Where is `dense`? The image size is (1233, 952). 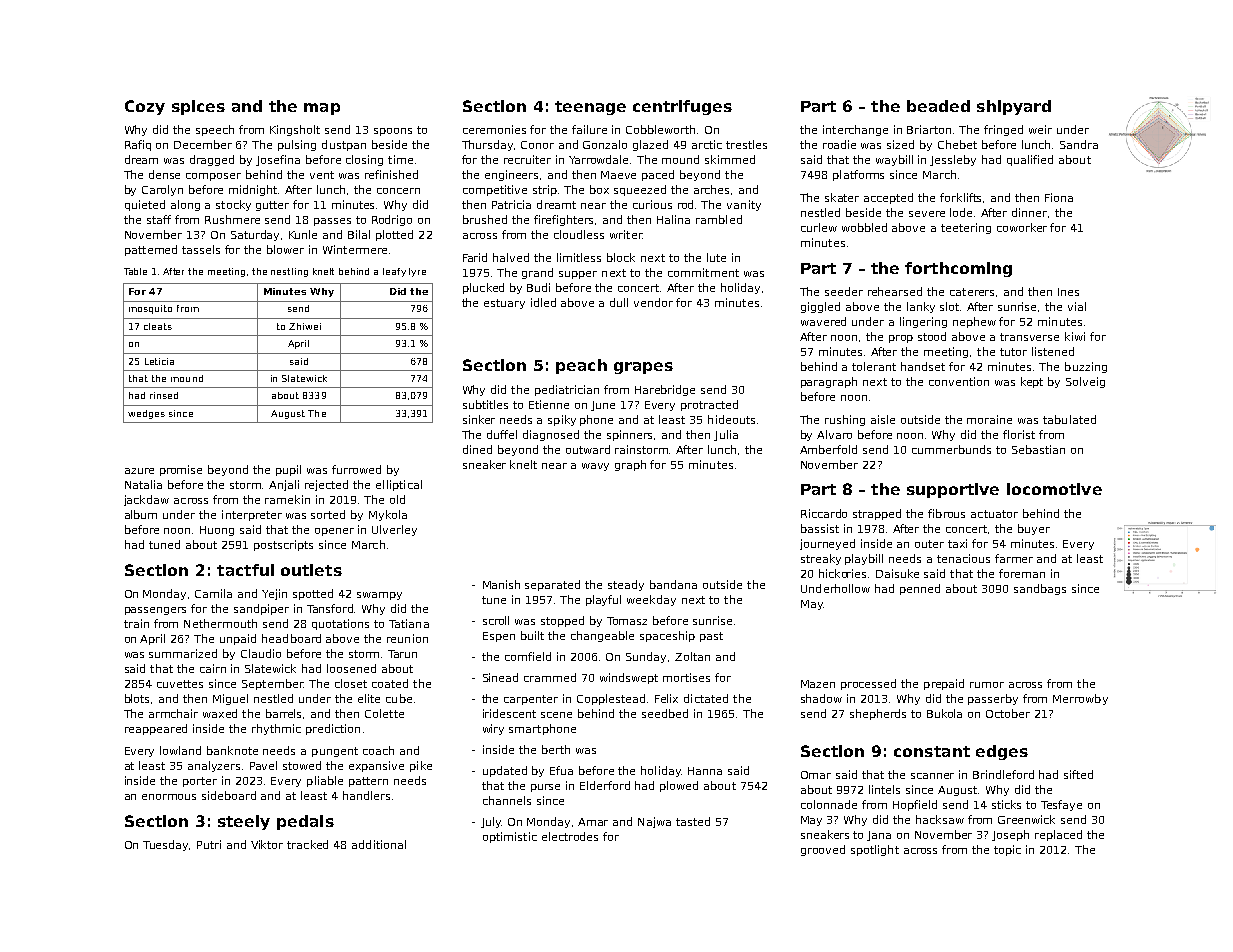
dense is located at coordinates (164, 174).
